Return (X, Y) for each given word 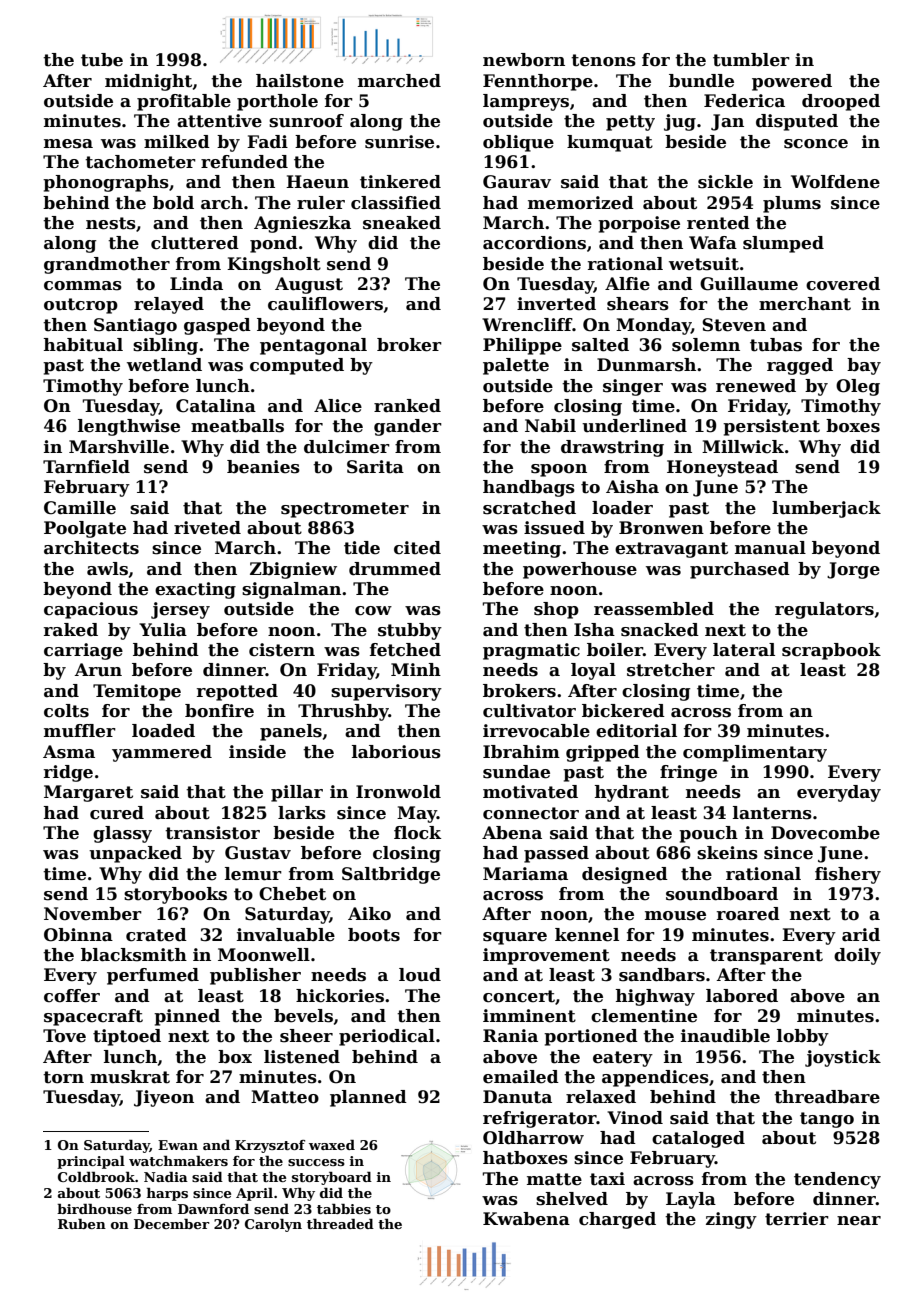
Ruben (82, 1224)
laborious (396, 752)
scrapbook (831, 651)
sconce (816, 144)
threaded (340, 1224)
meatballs (237, 426)
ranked (407, 406)
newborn (524, 60)
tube (102, 60)
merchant (805, 304)
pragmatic (531, 651)
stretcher (671, 670)
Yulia (163, 630)
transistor (212, 833)
